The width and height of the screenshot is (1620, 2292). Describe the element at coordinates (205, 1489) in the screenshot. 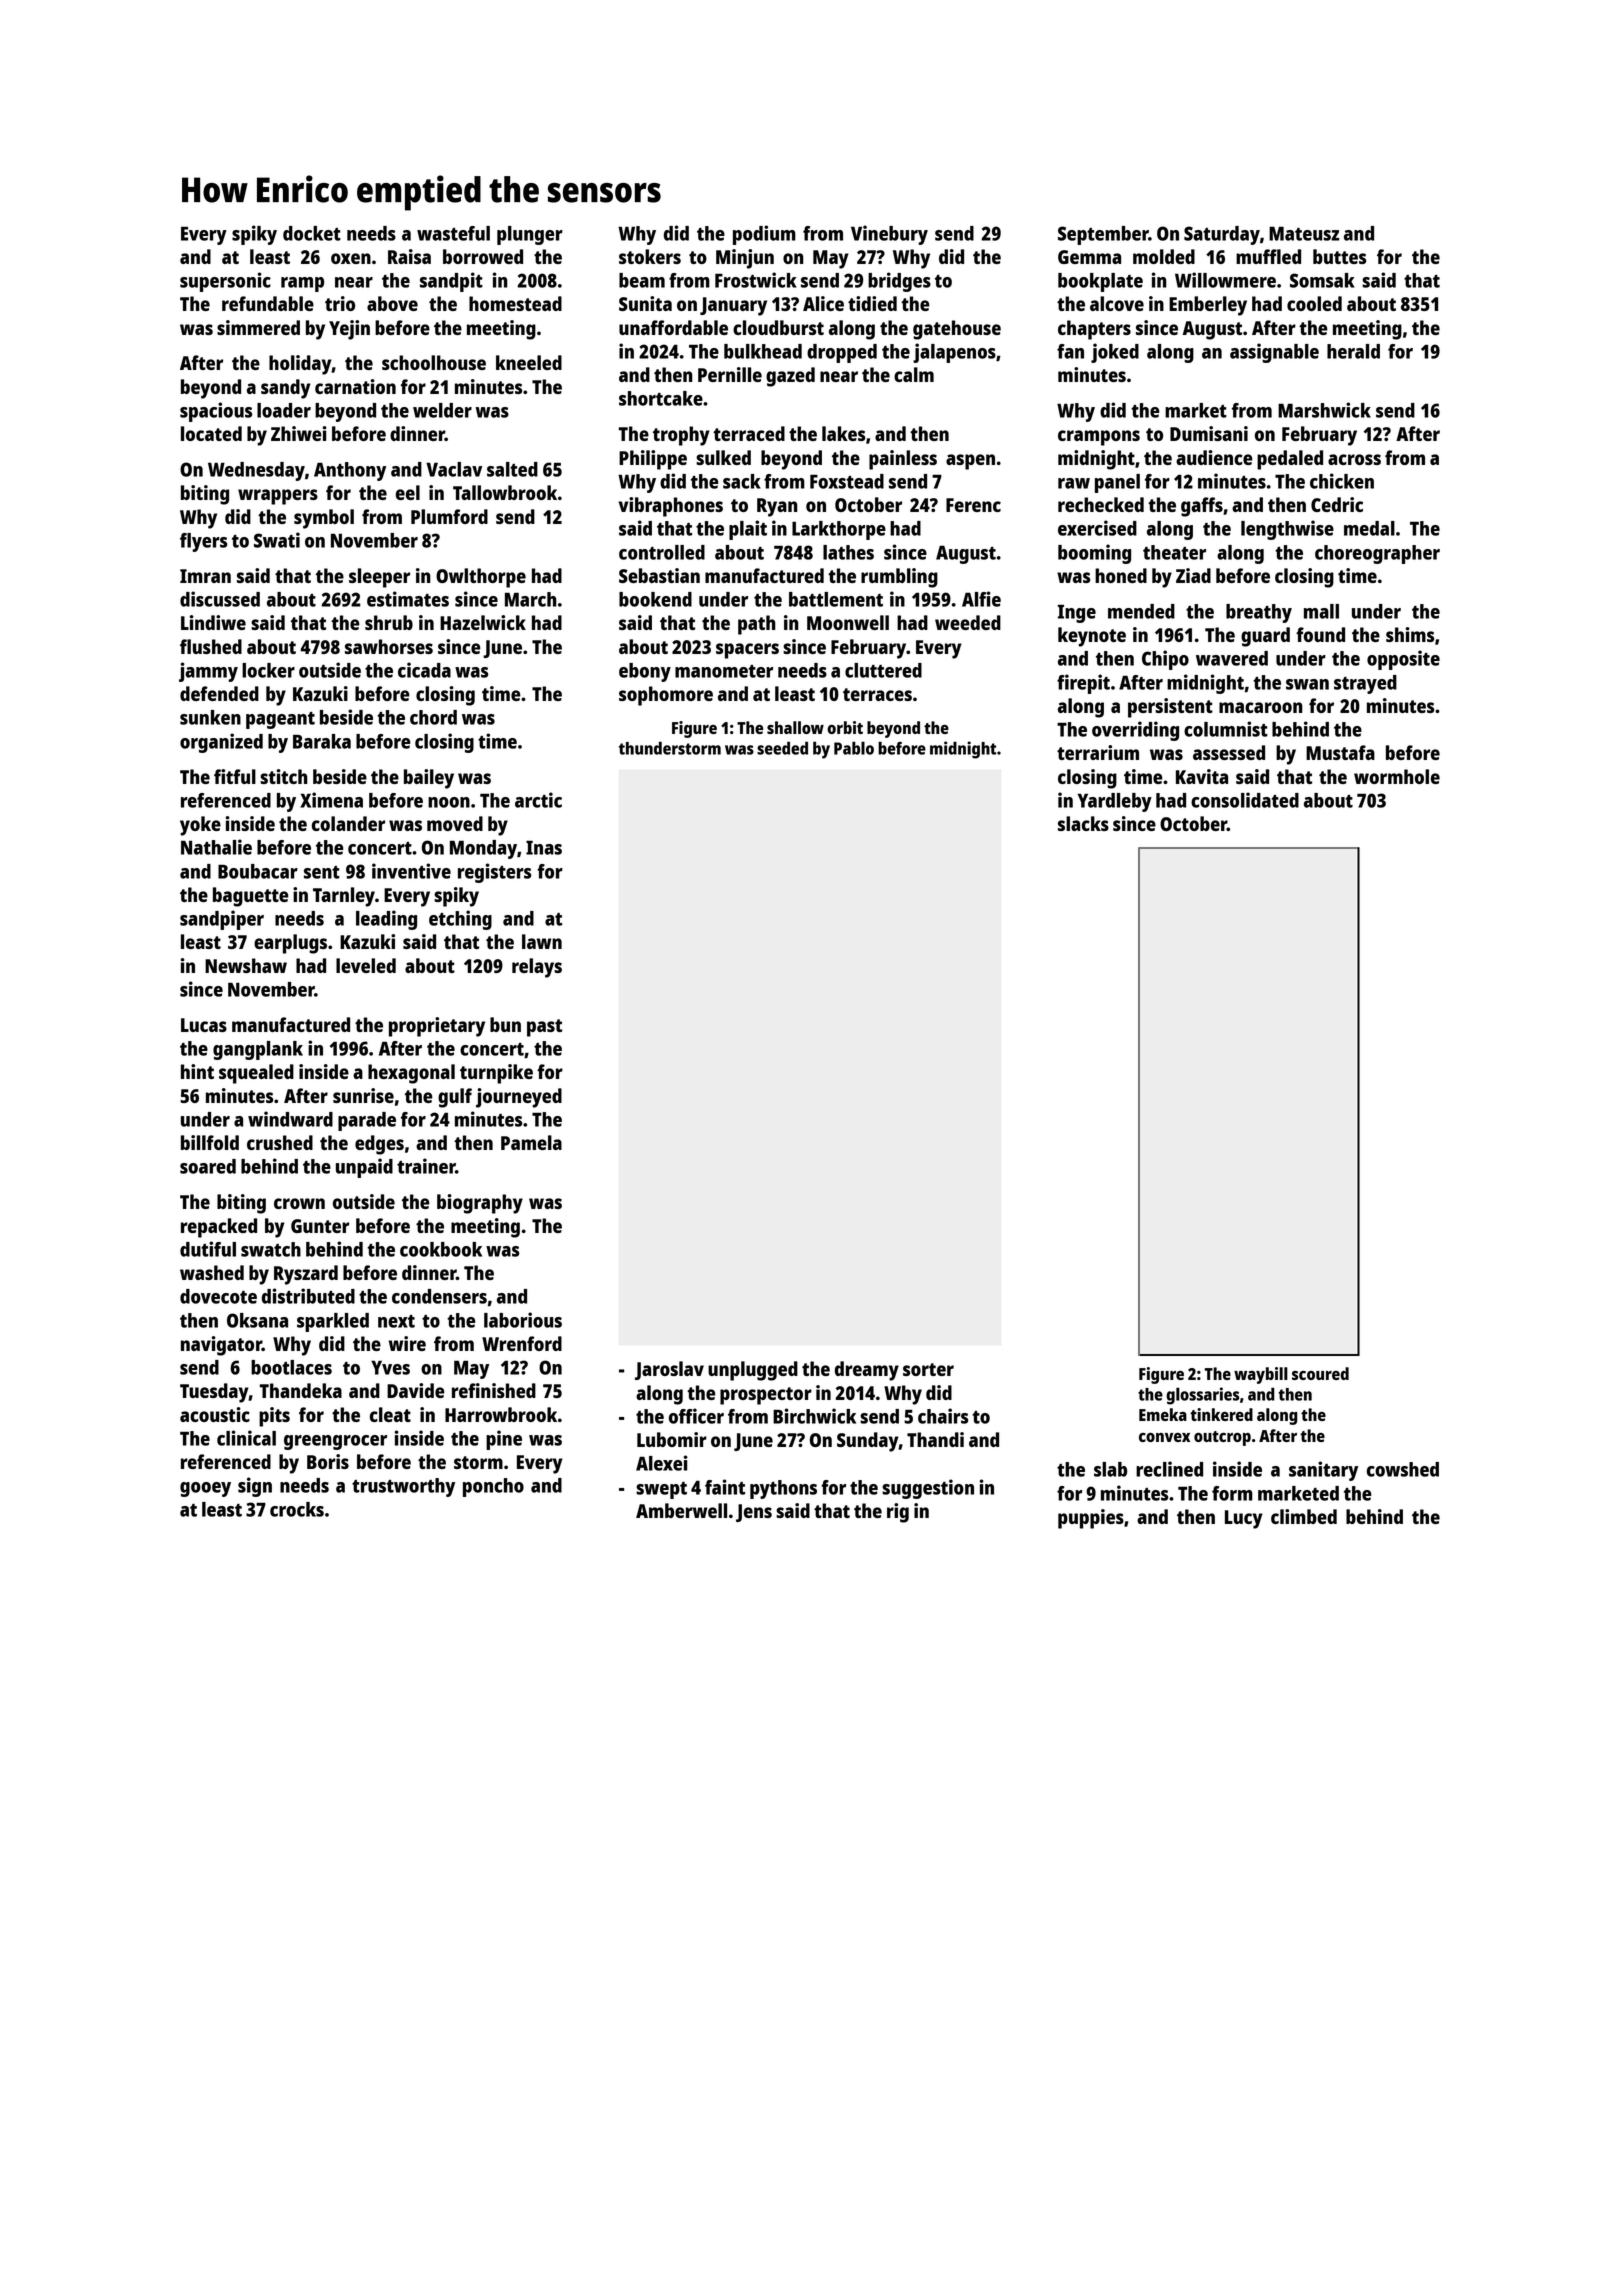

I see `gooey` at that location.
